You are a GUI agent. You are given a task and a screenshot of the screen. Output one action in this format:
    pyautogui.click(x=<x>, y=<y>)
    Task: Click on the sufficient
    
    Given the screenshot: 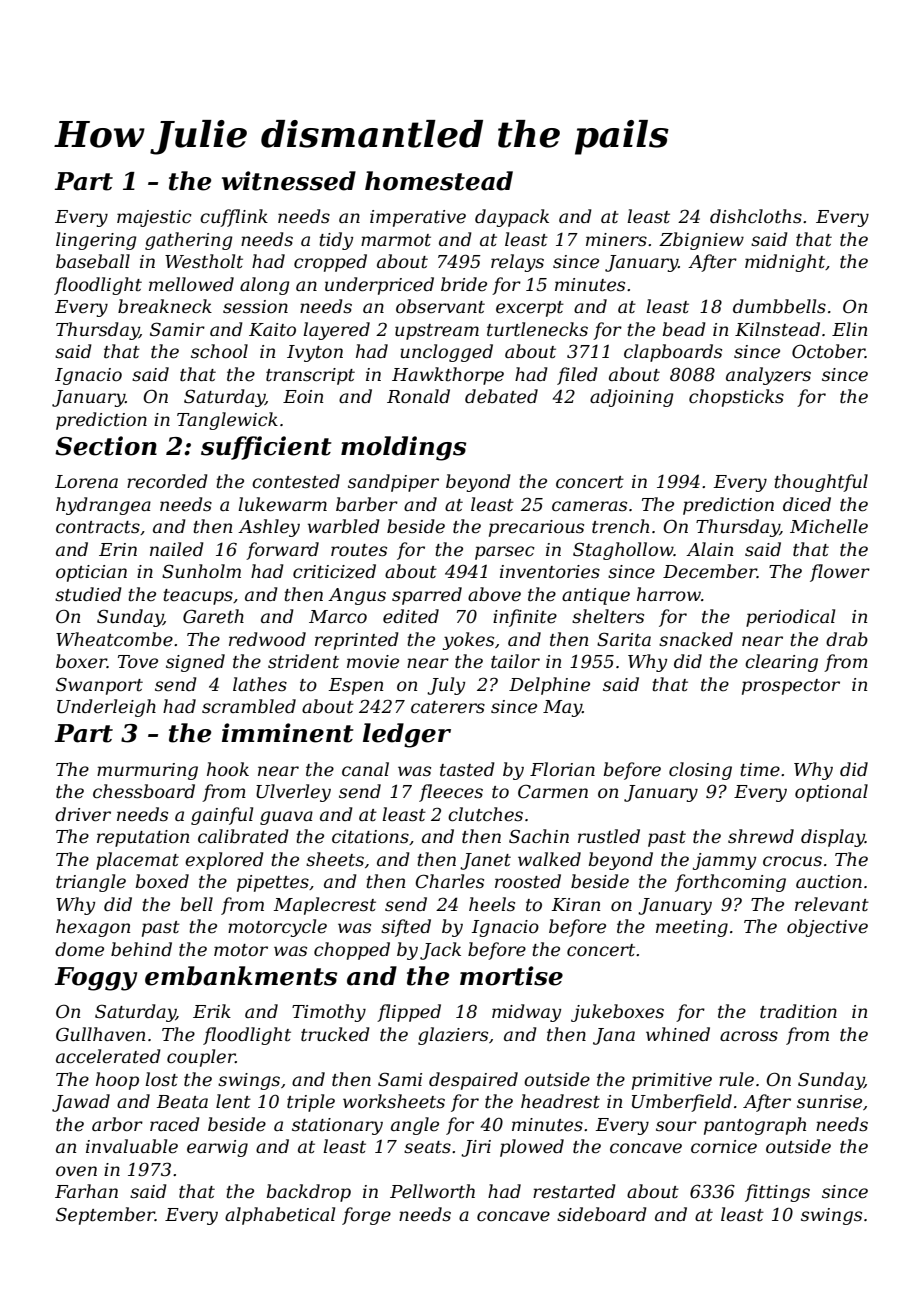 What is the action you would take?
    pyautogui.click(x=266, y=448)
